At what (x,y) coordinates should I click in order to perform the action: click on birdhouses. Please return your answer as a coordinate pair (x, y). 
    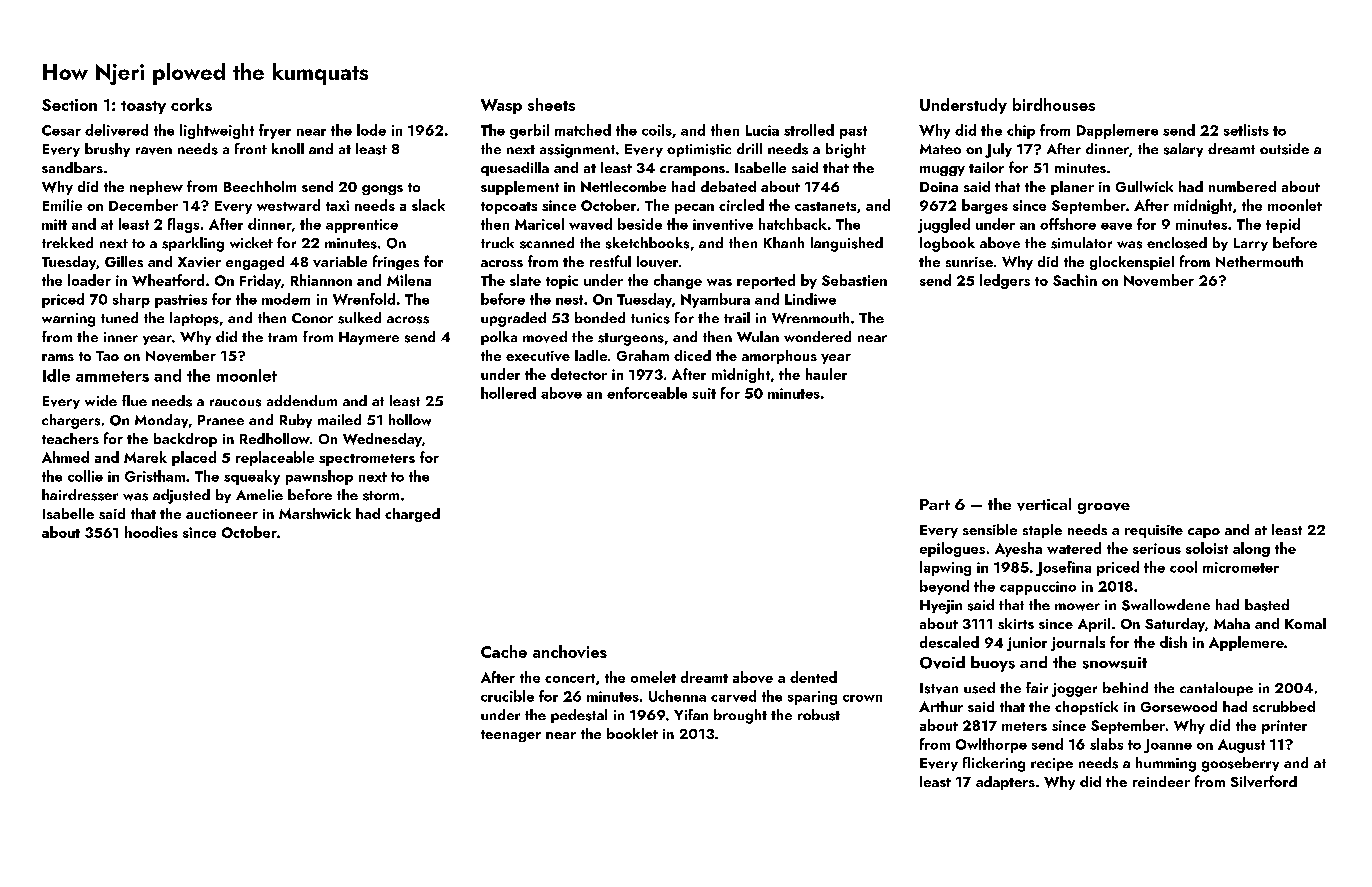
    Looking at the image, I should click on (1054, 104).
